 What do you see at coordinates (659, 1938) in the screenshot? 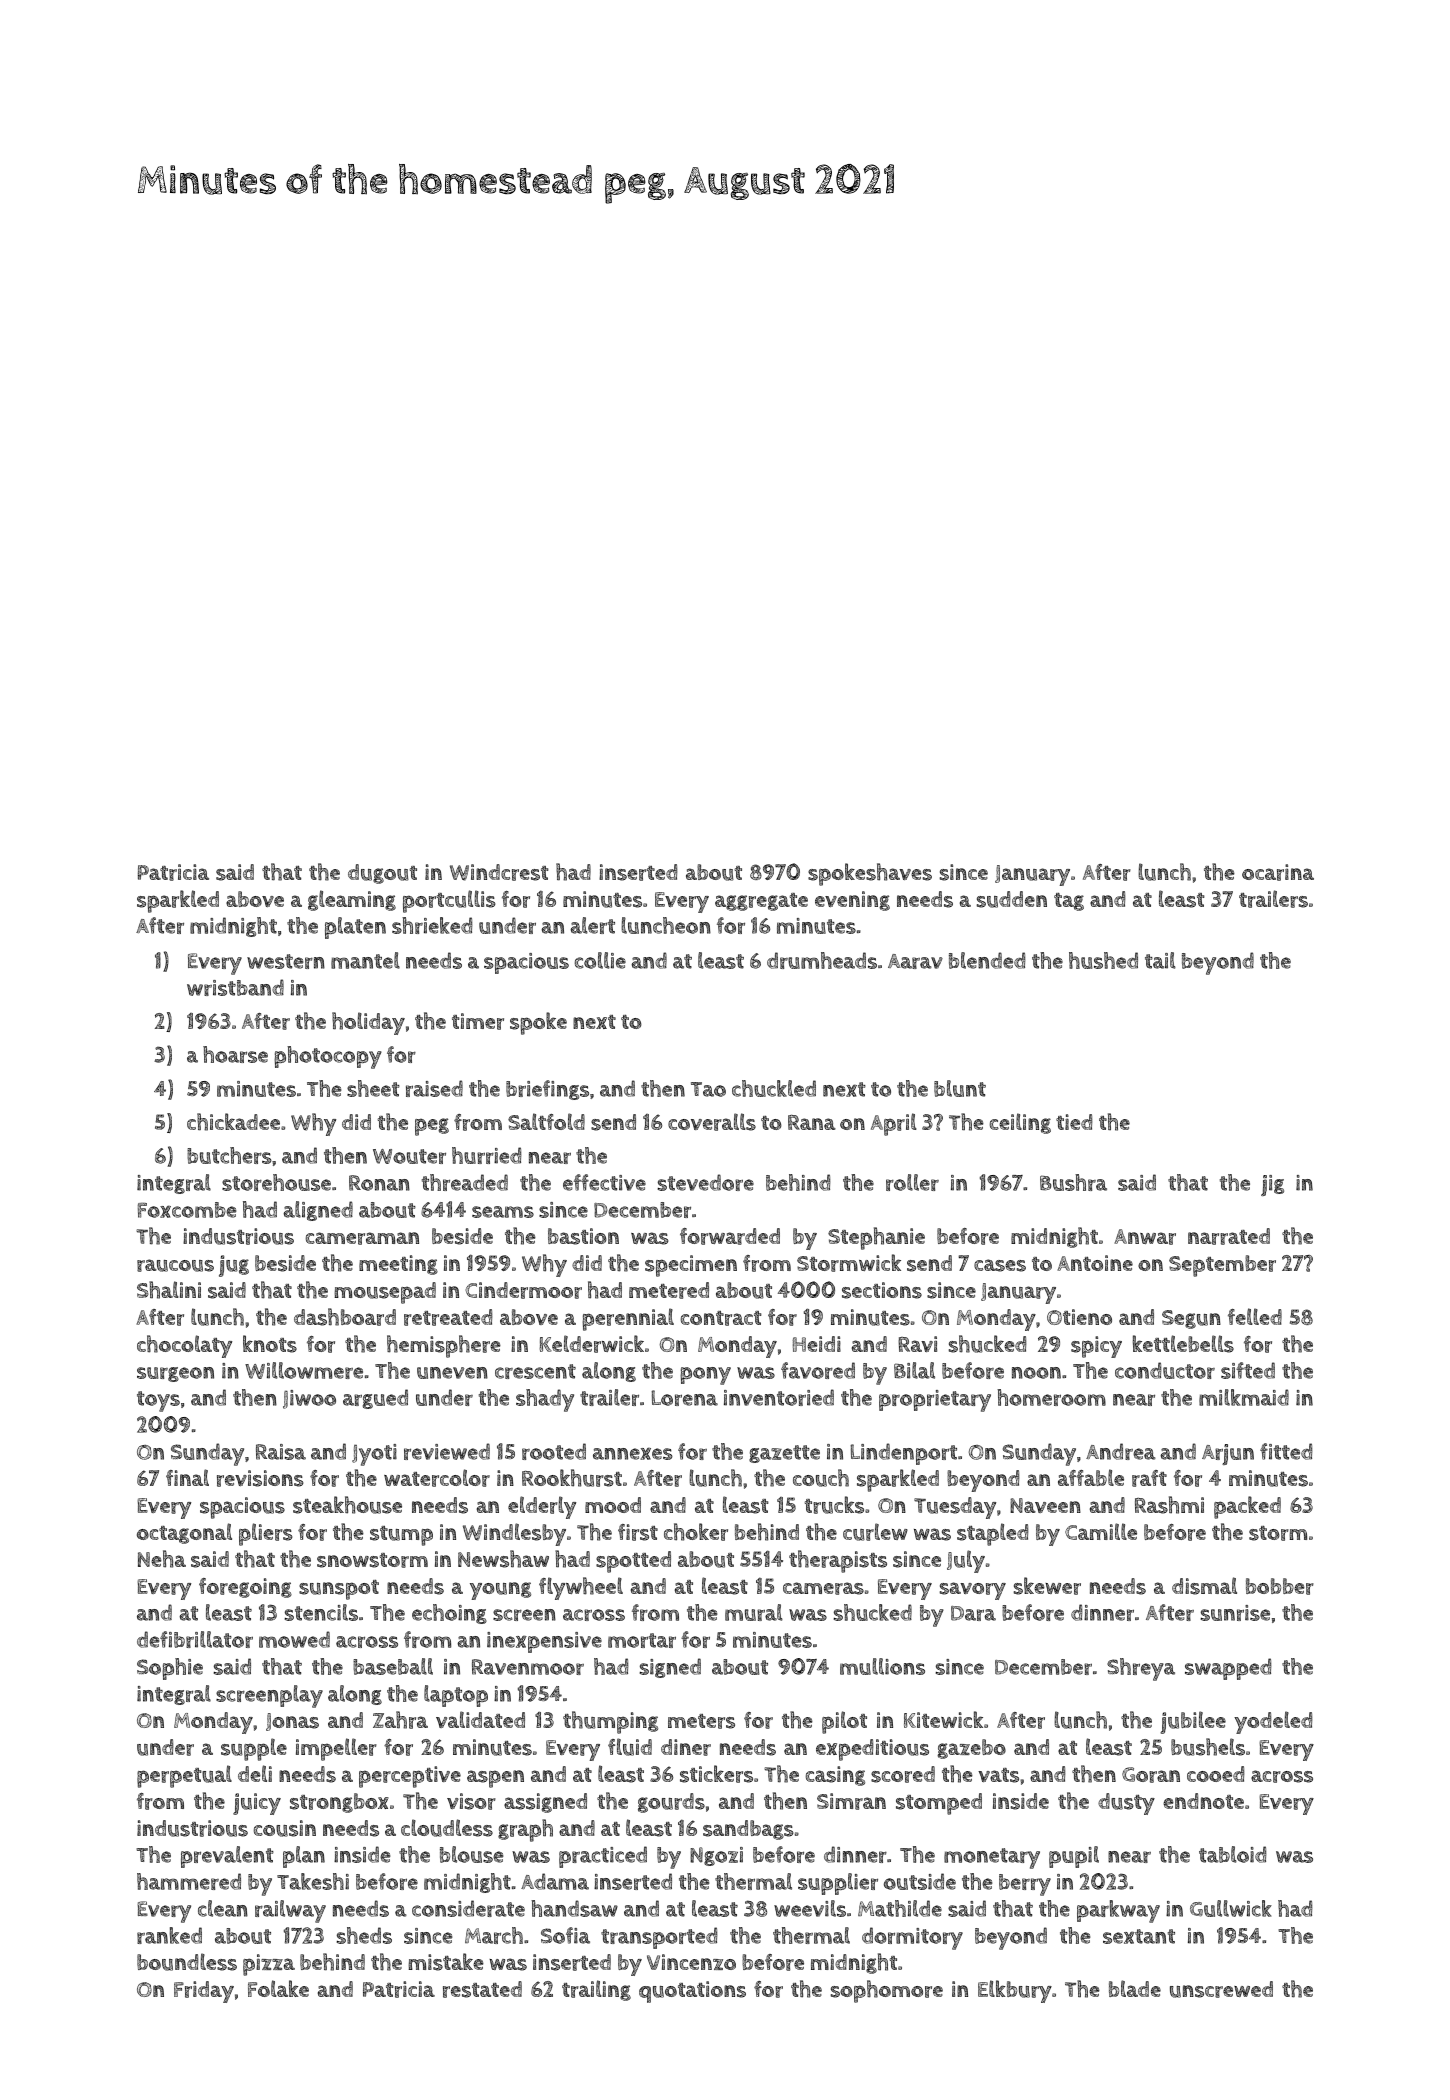
I see `transported` at bounding box center [659, 1938].
